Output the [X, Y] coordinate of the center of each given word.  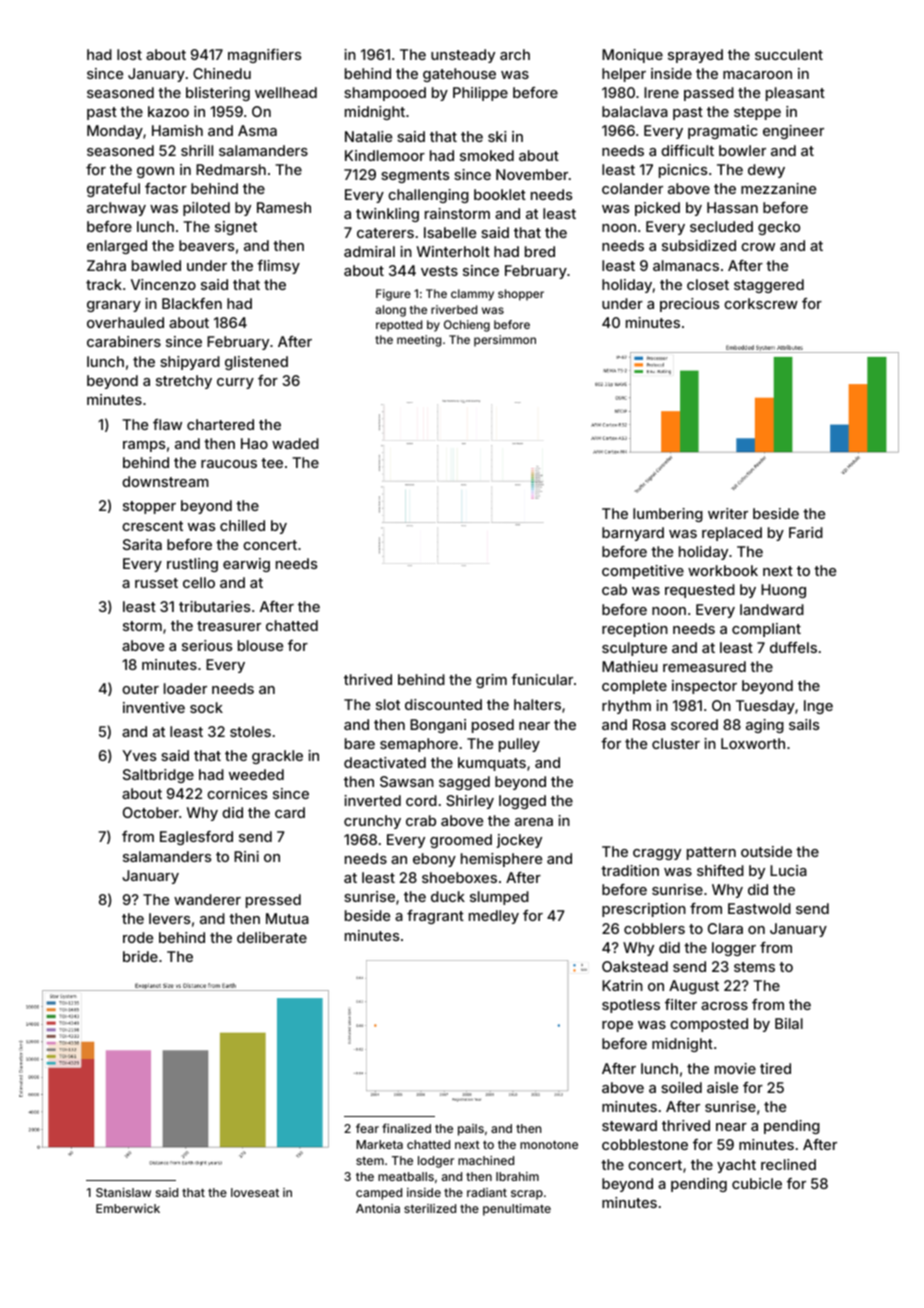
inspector [704, 687]
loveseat [255, 1192]
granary [114, 306]
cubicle [757, 1183]
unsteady [463, 56]
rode [138, 937]
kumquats [492, 764]
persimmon [505, 341]
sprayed [695, 56]
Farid [806, 532]
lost [129, 54]
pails [471, 1130]
